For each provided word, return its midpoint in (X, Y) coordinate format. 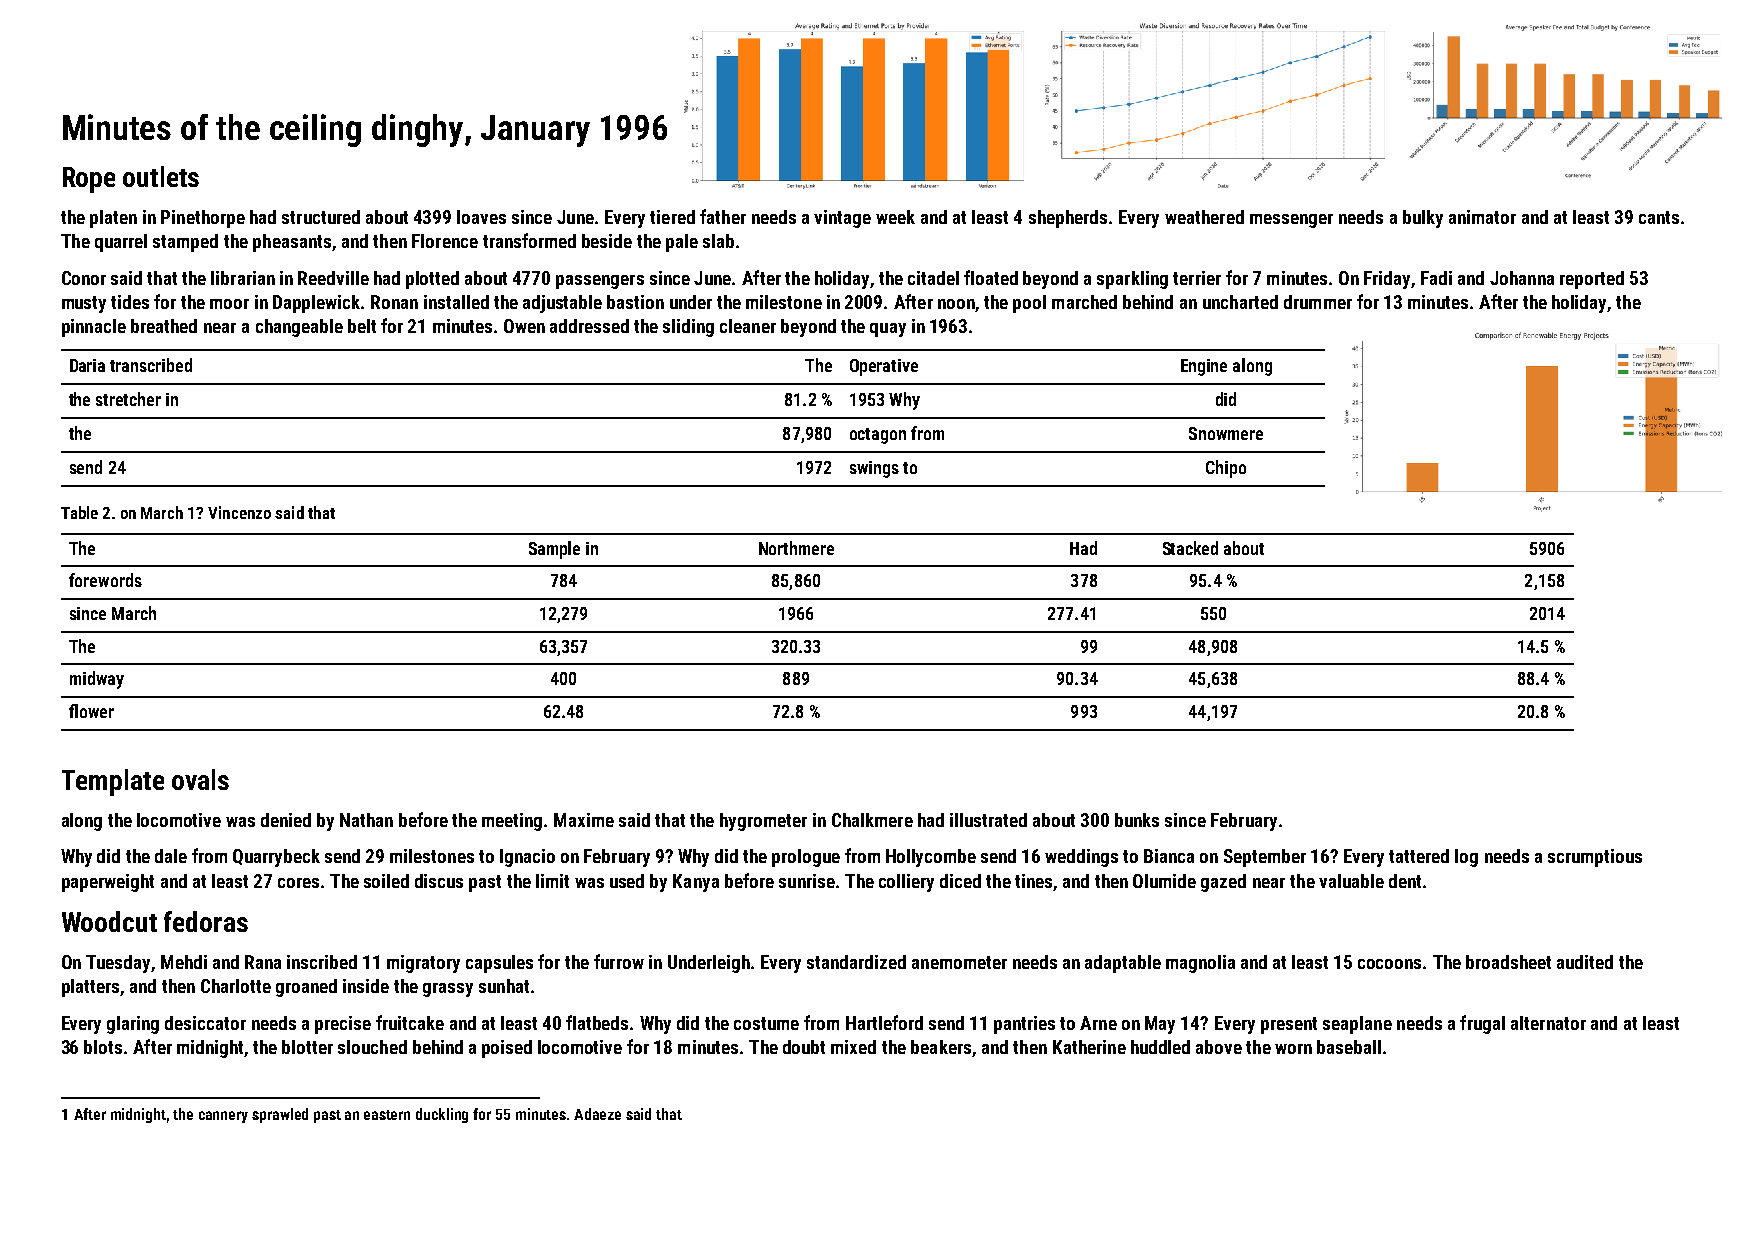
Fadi (1436, 278)
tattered (1419, 856)
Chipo (1226, 469)
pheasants (292, 243)
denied (286, 820)
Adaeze (597, 1114)
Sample (554, 550)
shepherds (1068, 219)
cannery (223, 1117)
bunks (1137, 820)
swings (874, 469)
